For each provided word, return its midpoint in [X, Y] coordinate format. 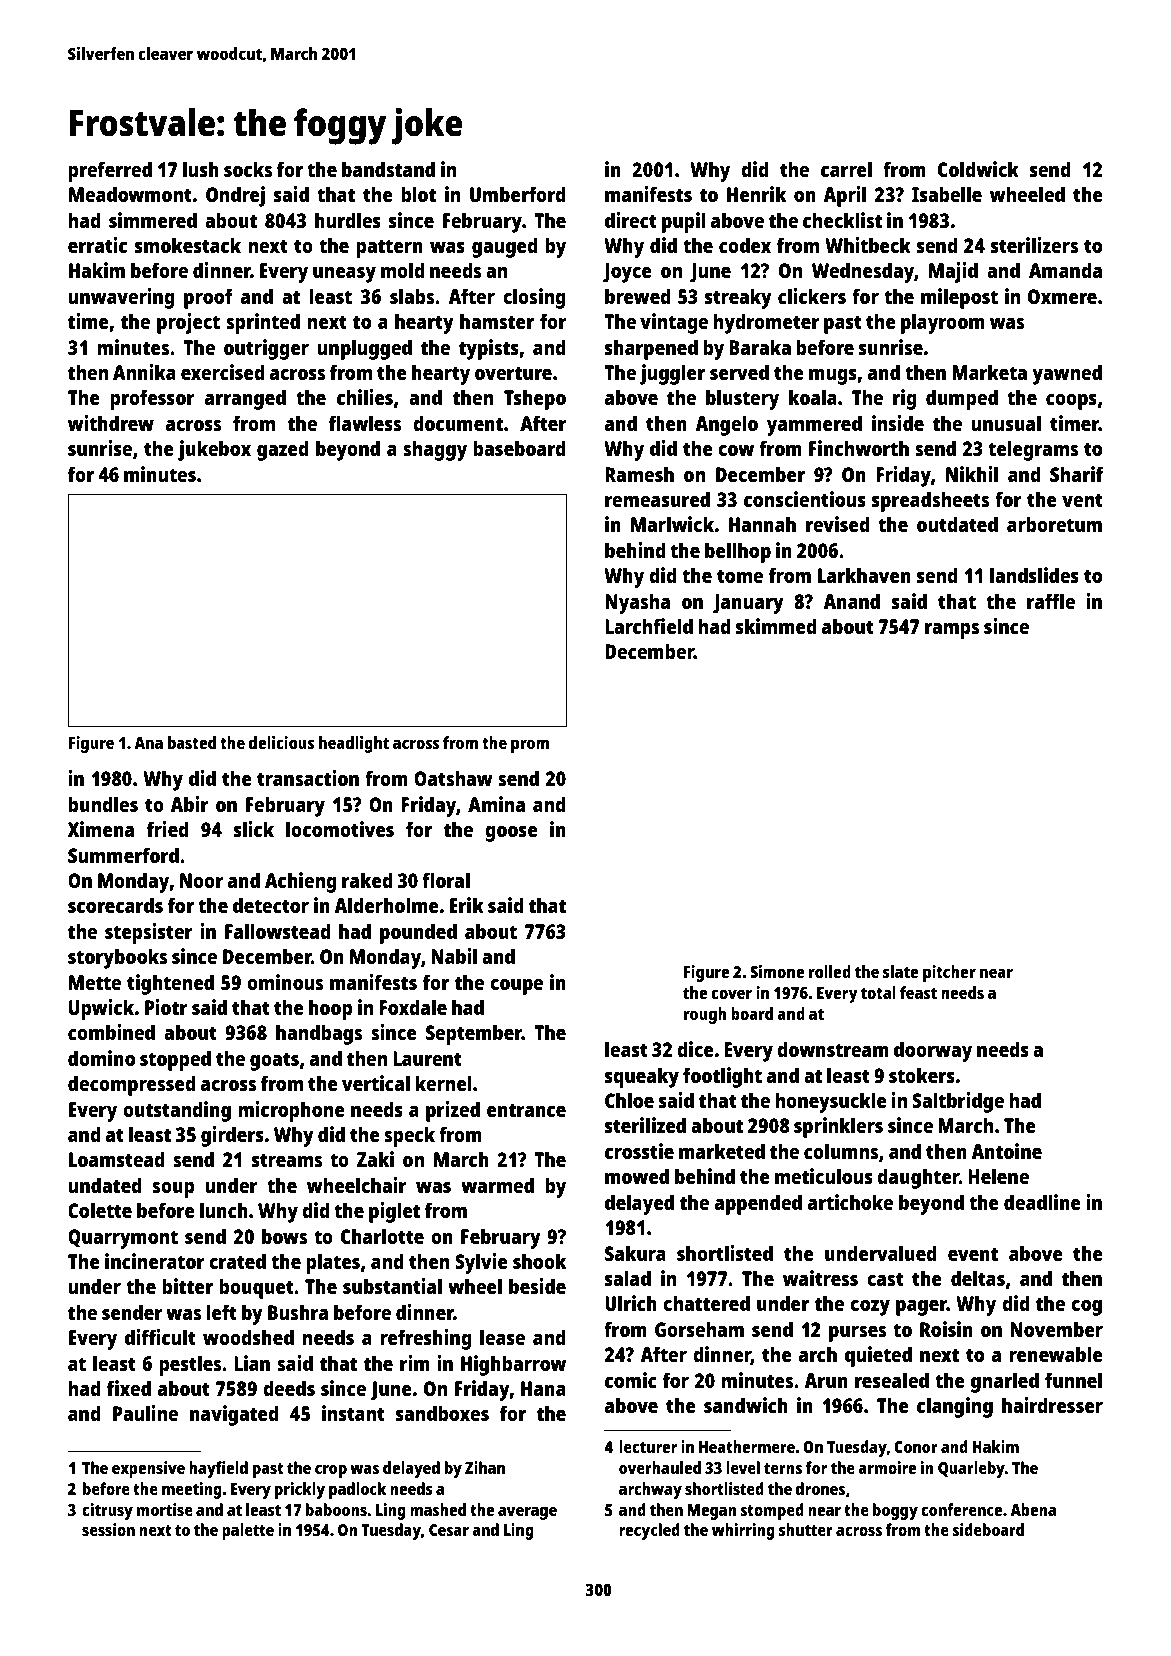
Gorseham [699, 1329]
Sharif [1076, 474]
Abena [1033, 1509]
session [108, 1529]
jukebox [214, 450]
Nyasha [637, 603]
